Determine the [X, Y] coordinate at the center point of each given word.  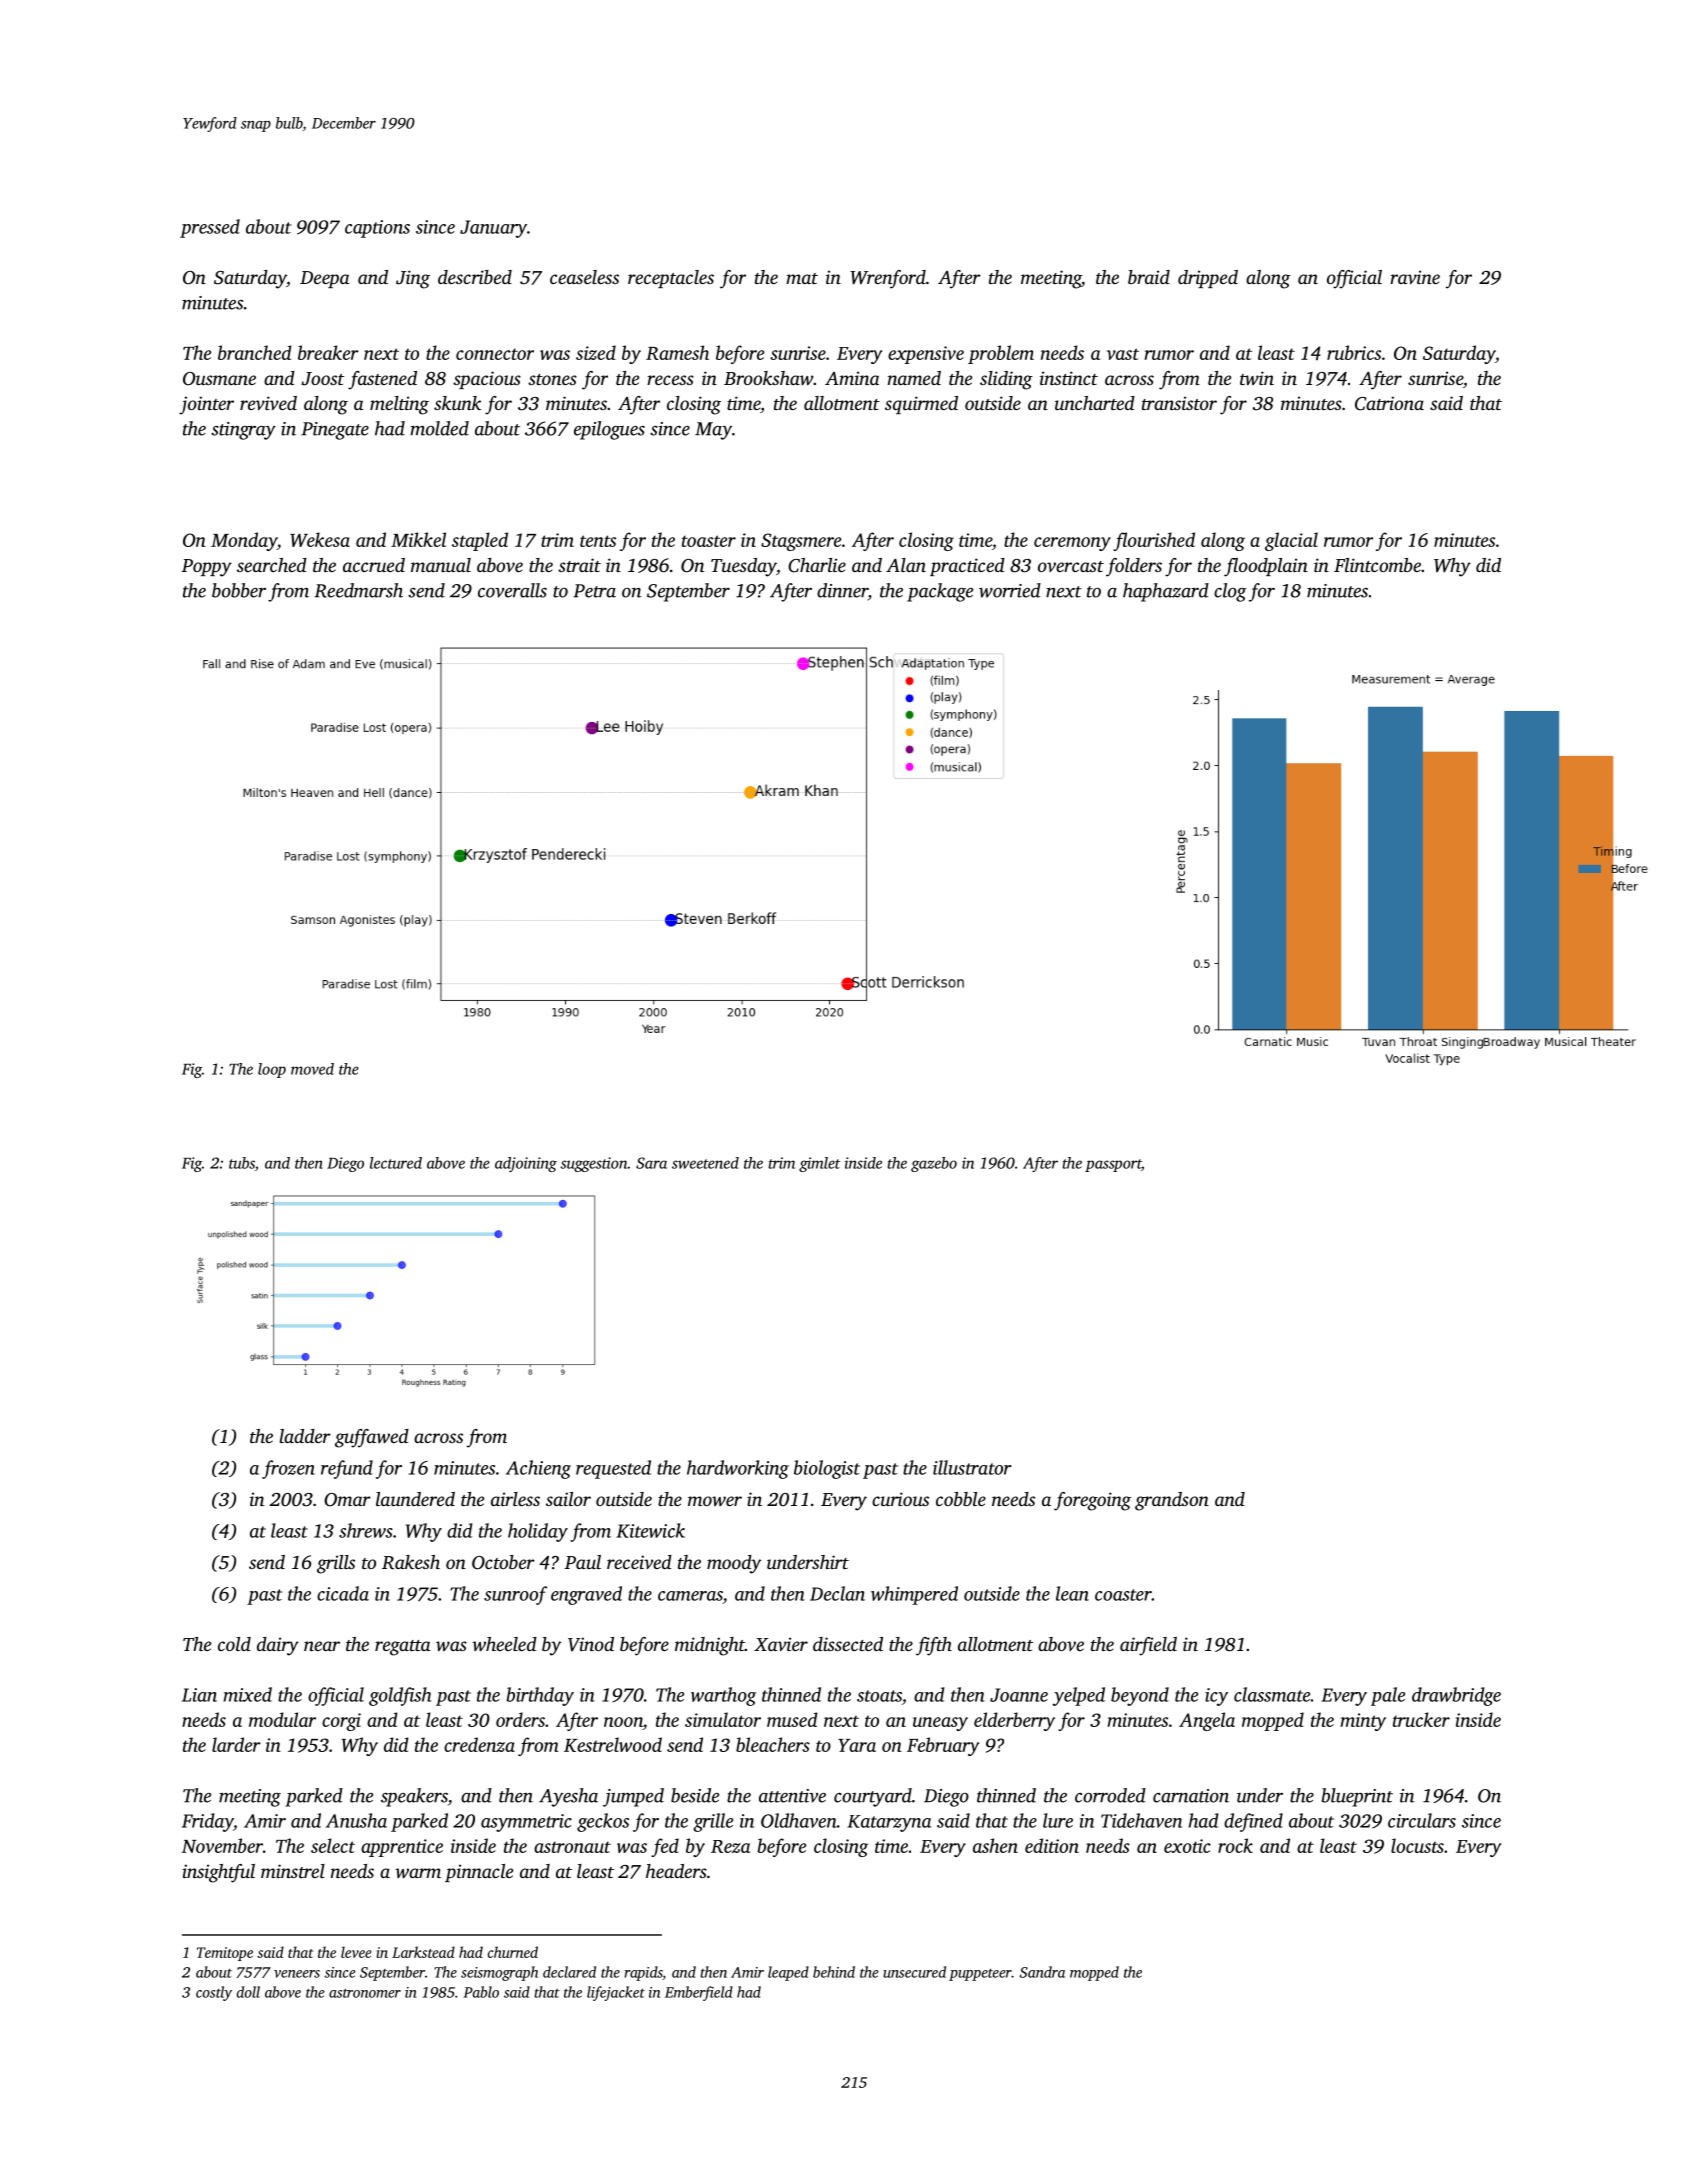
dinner [842, 590]
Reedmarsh [358, 590]
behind [834, 1972]
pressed [210, 228]
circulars [1422, 1820]
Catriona [1389, 403]
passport [1113, 1165]
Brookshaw [768, 378]
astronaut [572, 1847]
